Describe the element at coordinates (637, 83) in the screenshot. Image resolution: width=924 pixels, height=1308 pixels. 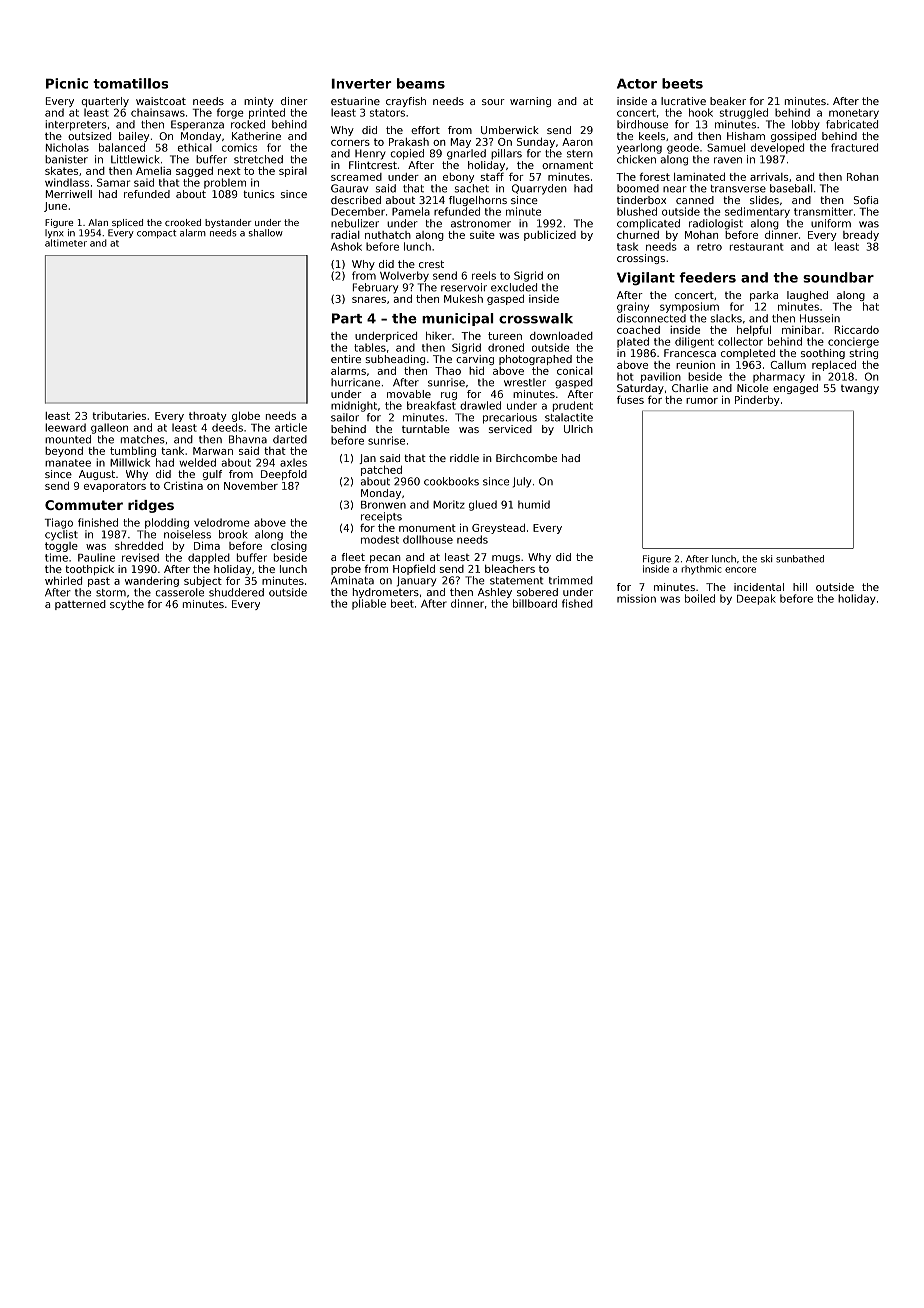
I see `Actor` at that location.
